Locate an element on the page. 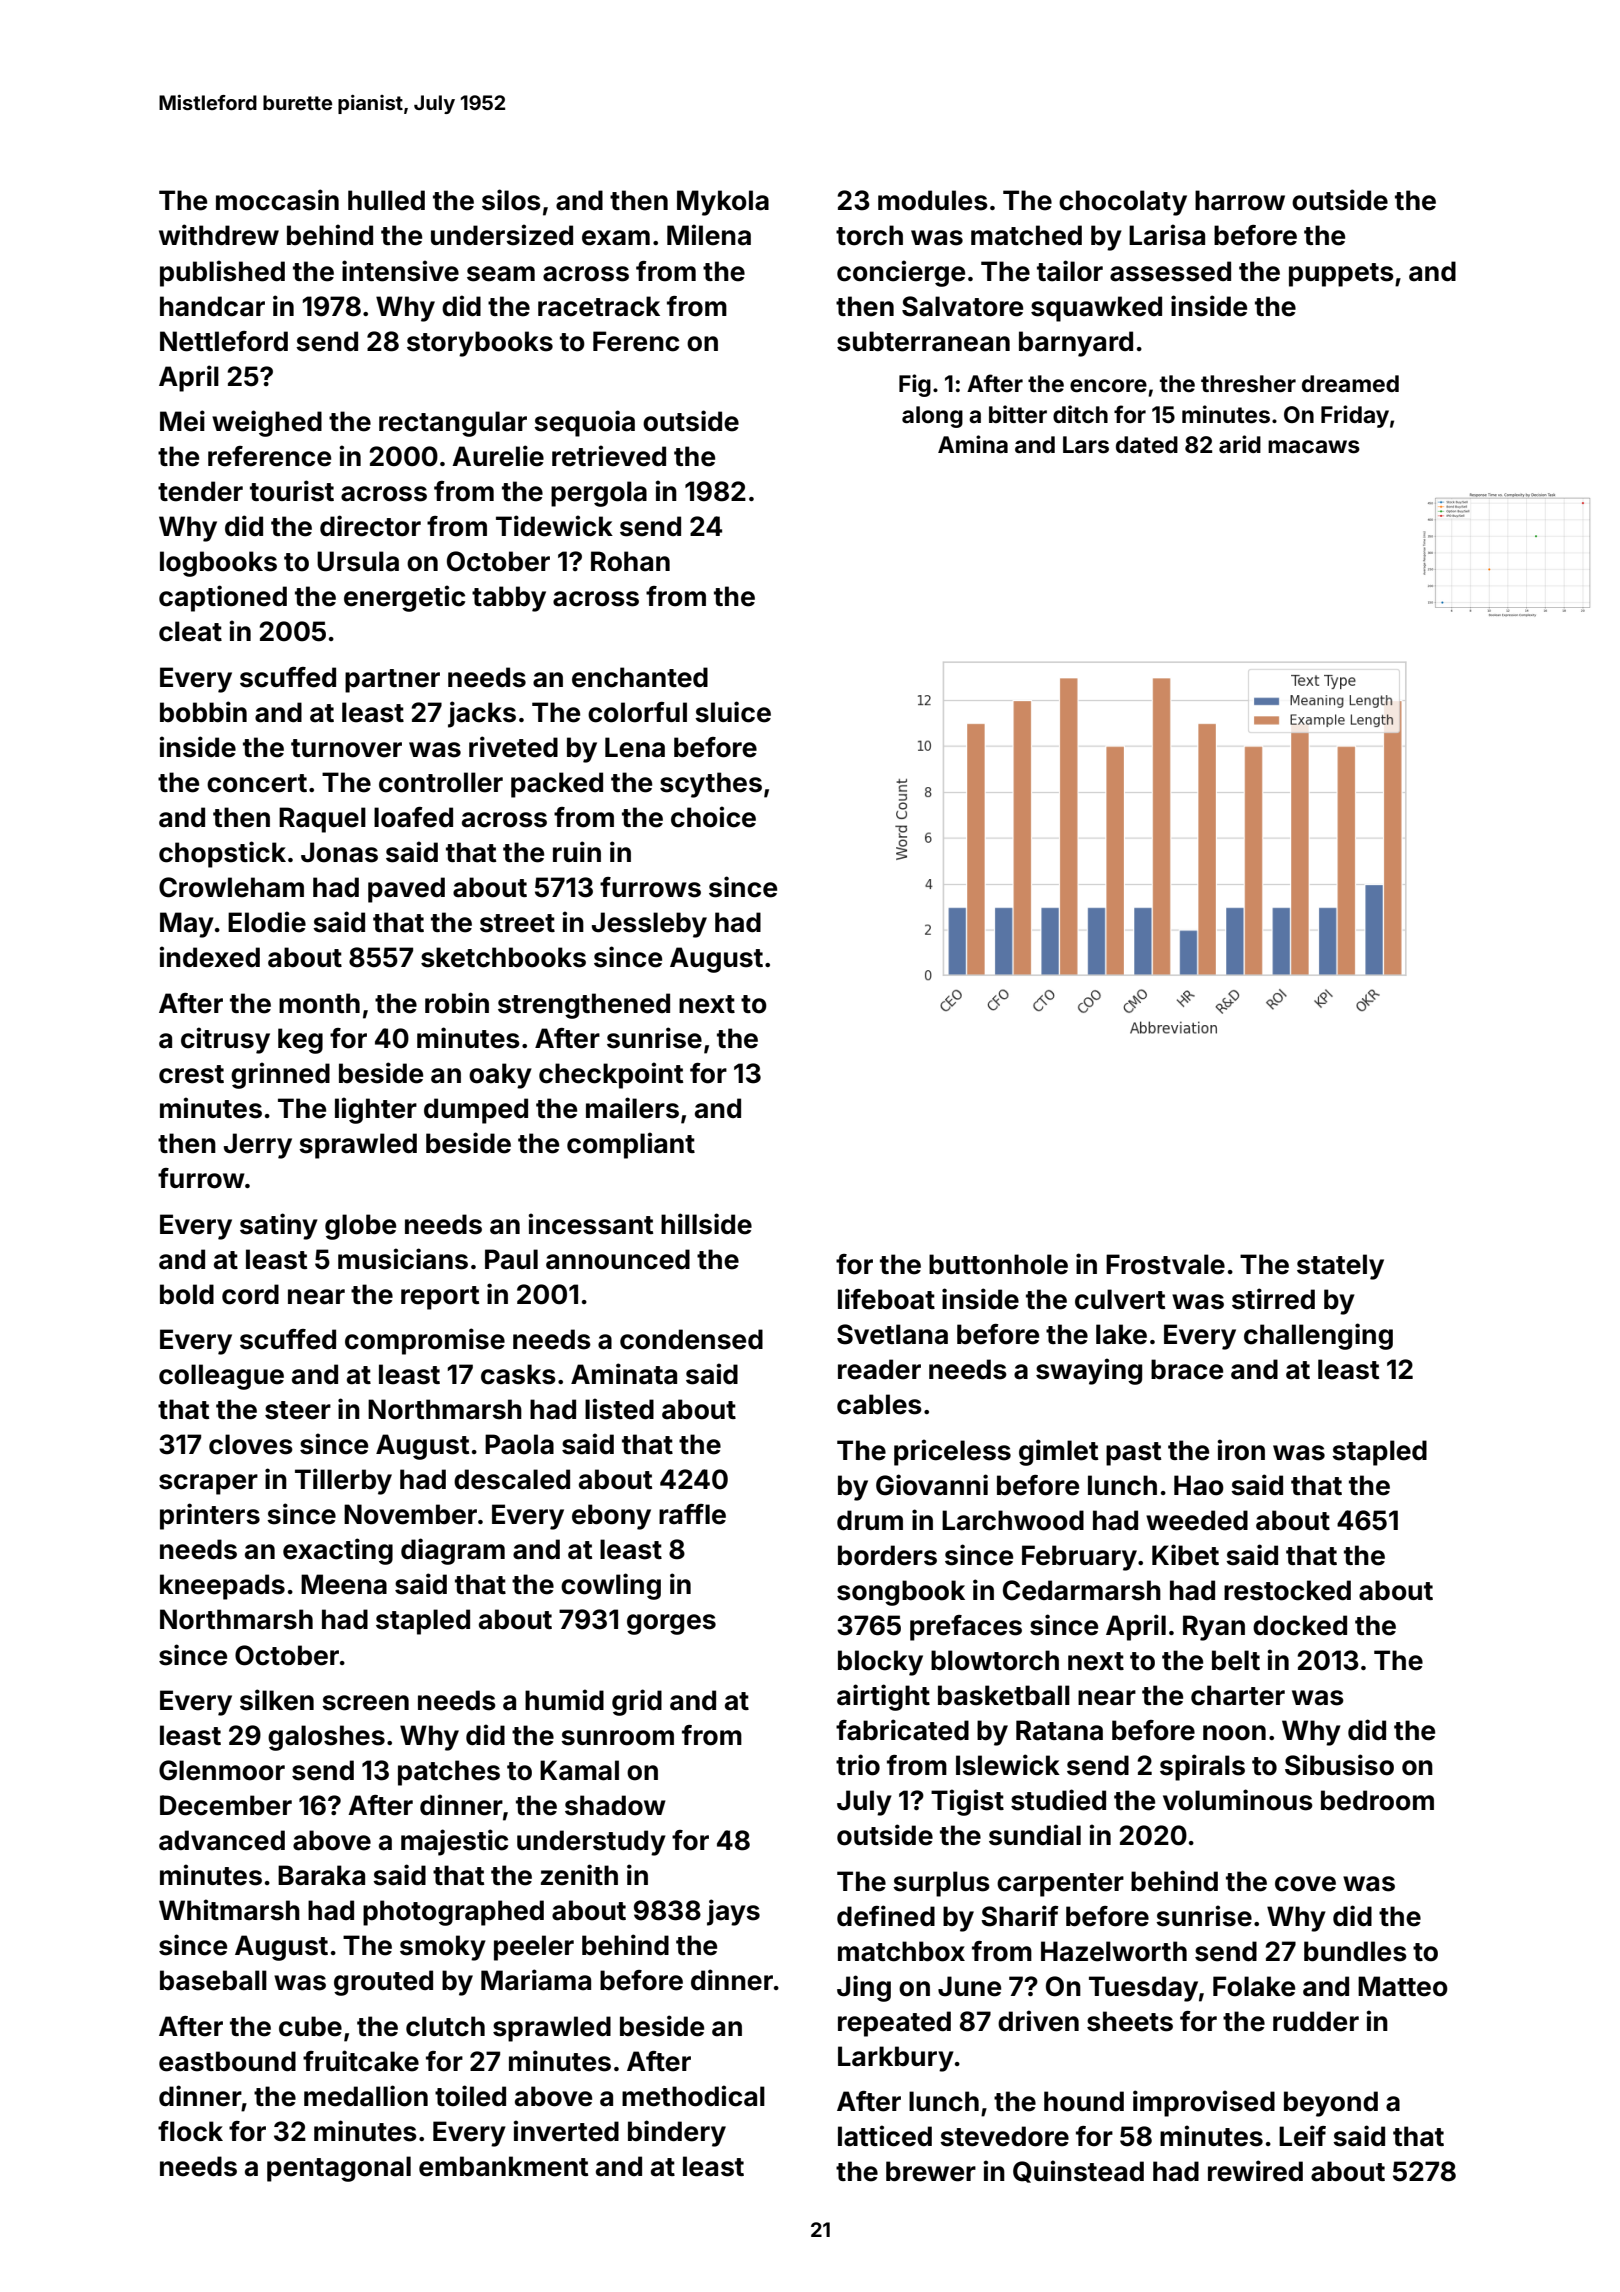  moccasin is located at coordinates (277, 200).
